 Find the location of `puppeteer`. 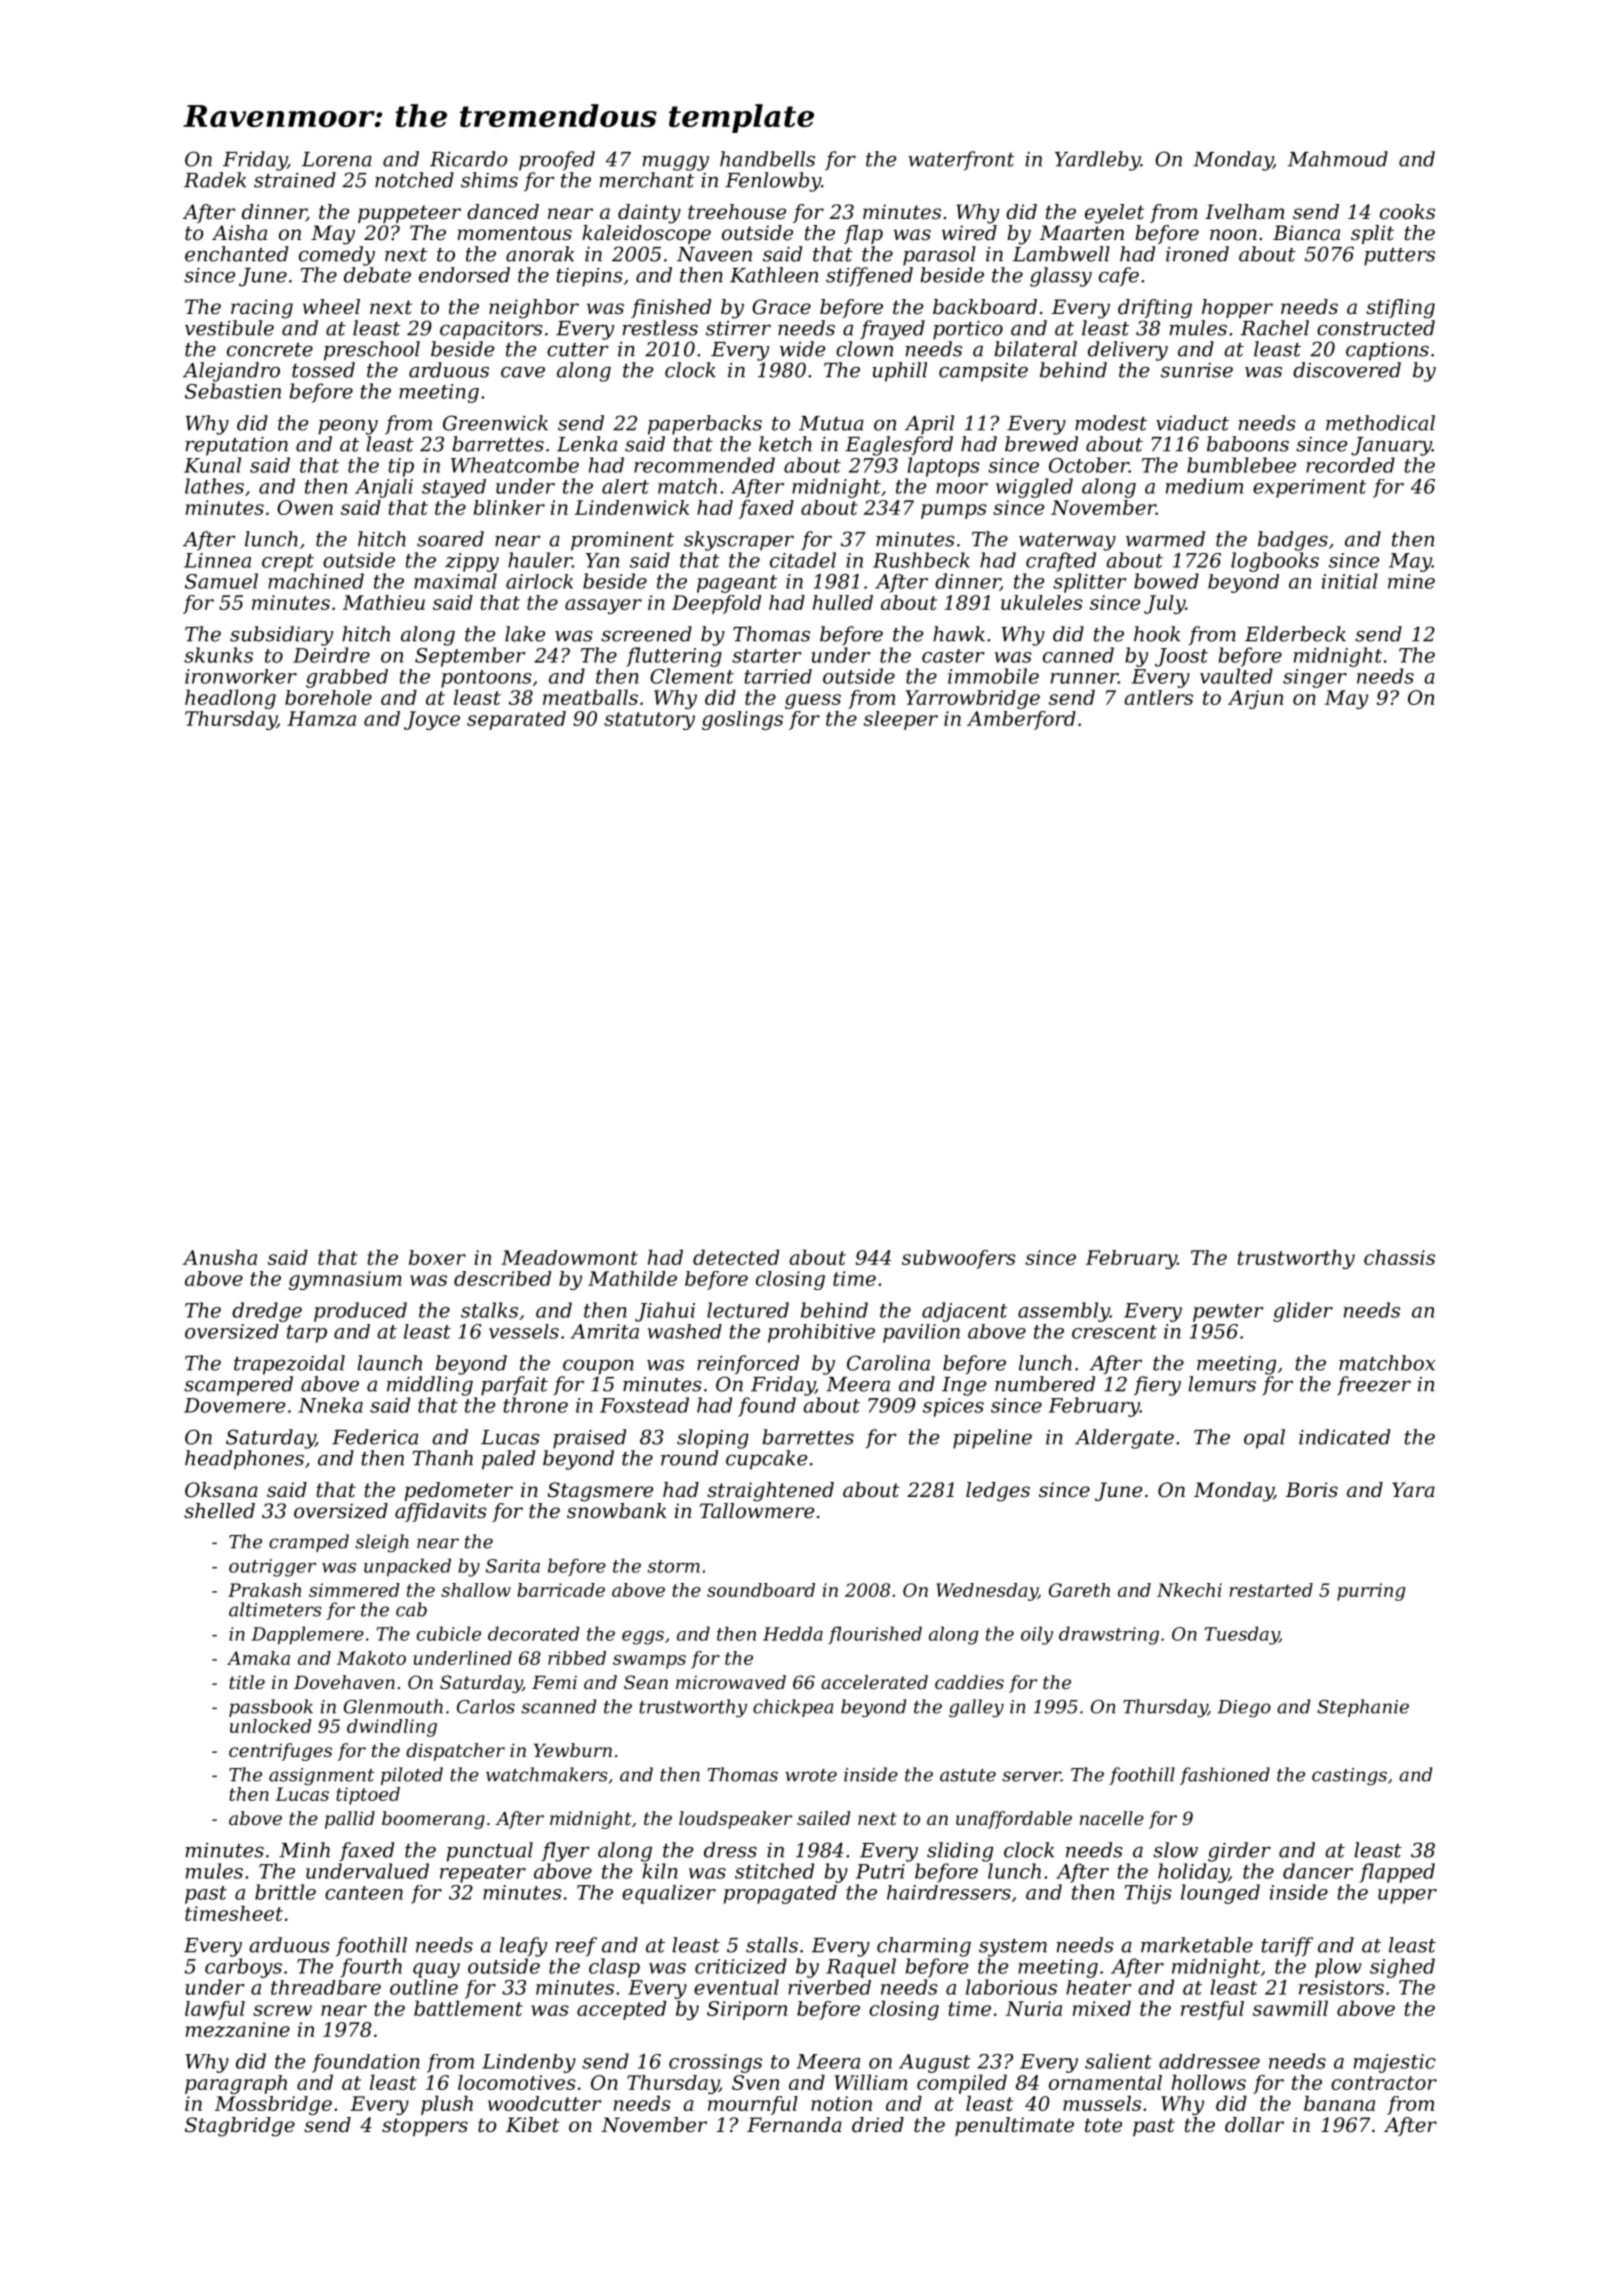

puppeteer is located at coordinates (409, 214).
